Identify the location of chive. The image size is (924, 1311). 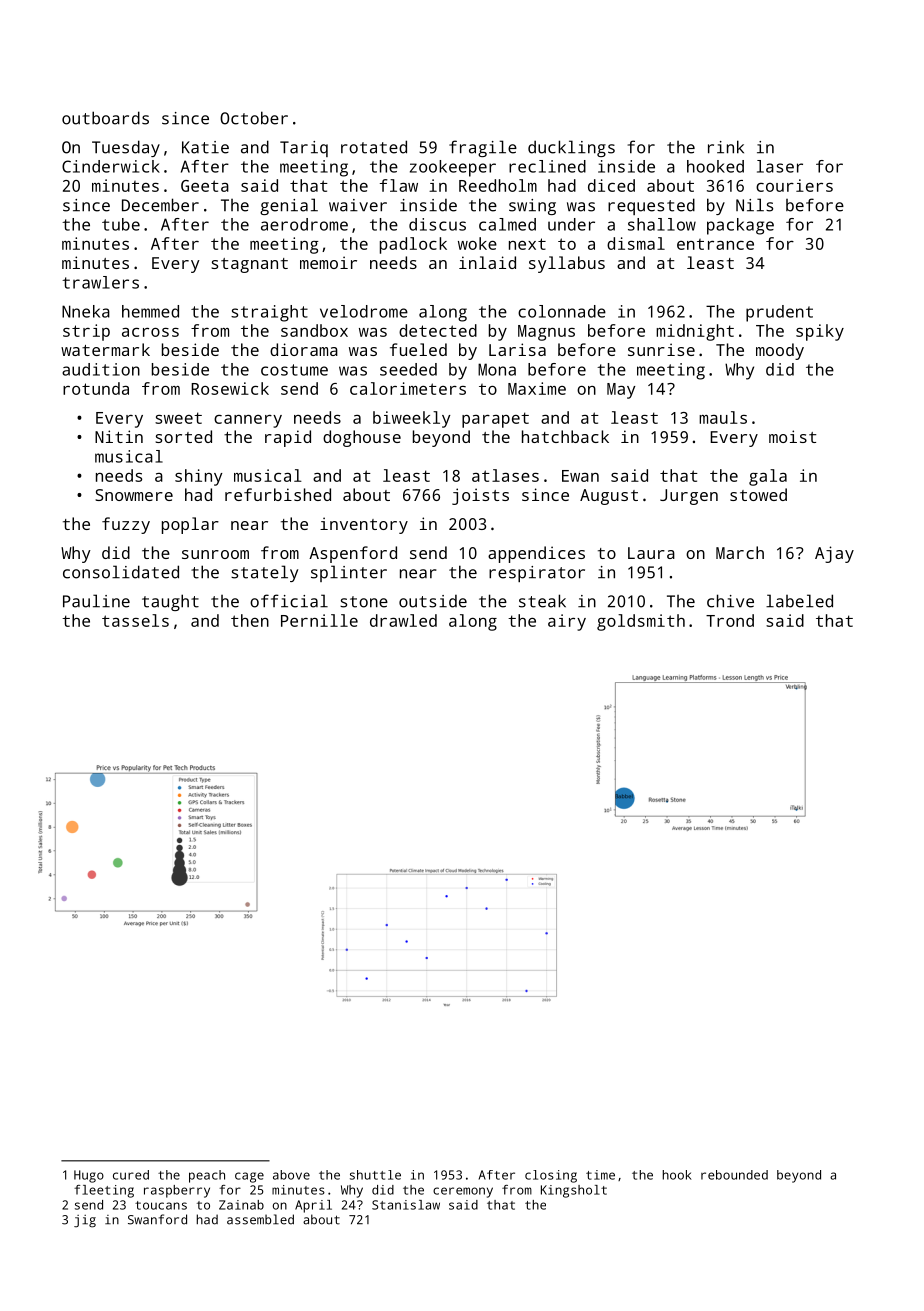
(730, 601).
